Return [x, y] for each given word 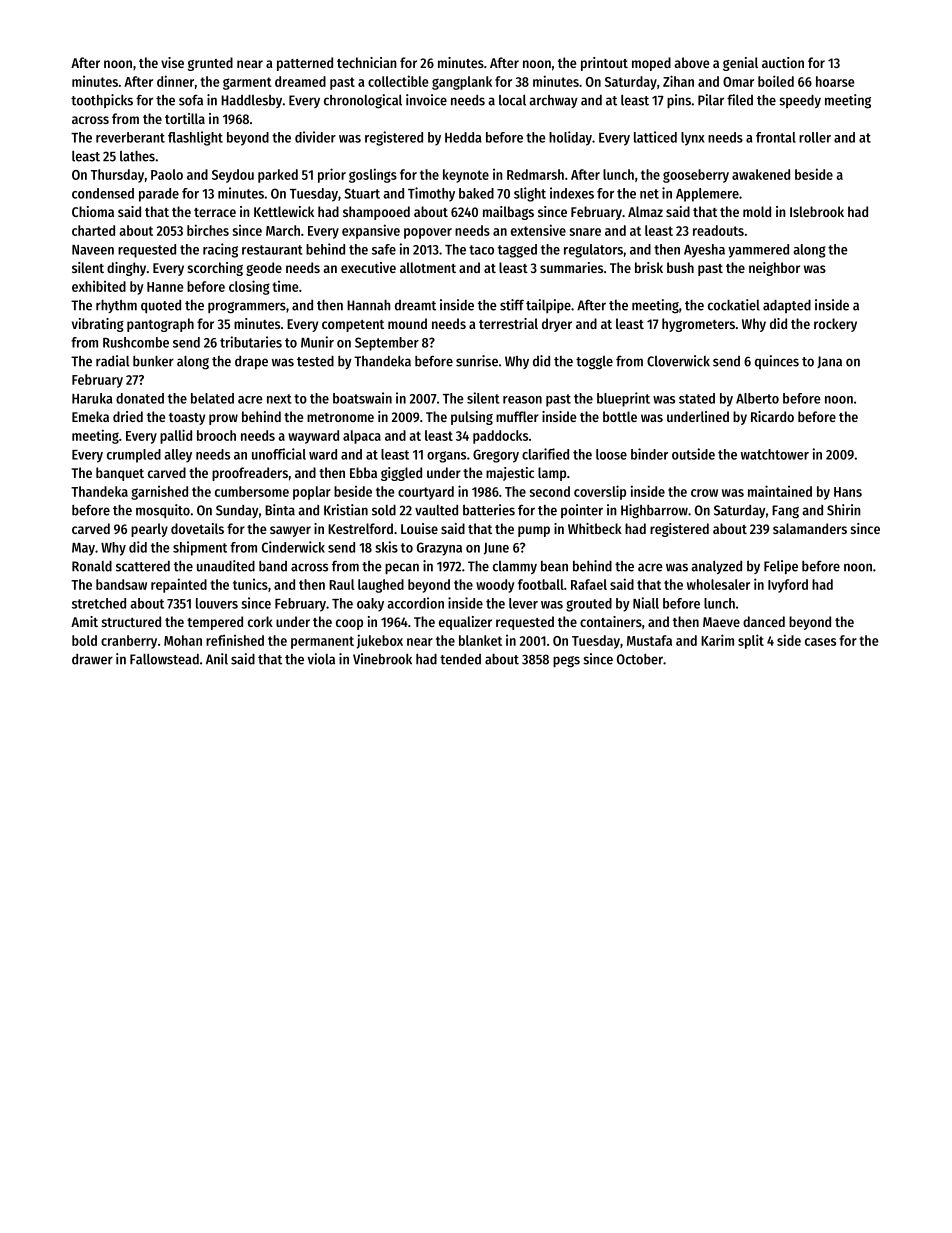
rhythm [116, 306]
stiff [512, 305]
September [387, 344]
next [279, 399]
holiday [570, 138]
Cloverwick [678, 361]
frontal [776, 137]
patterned [305, 64]
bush [680, 267]
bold [84, 640]
